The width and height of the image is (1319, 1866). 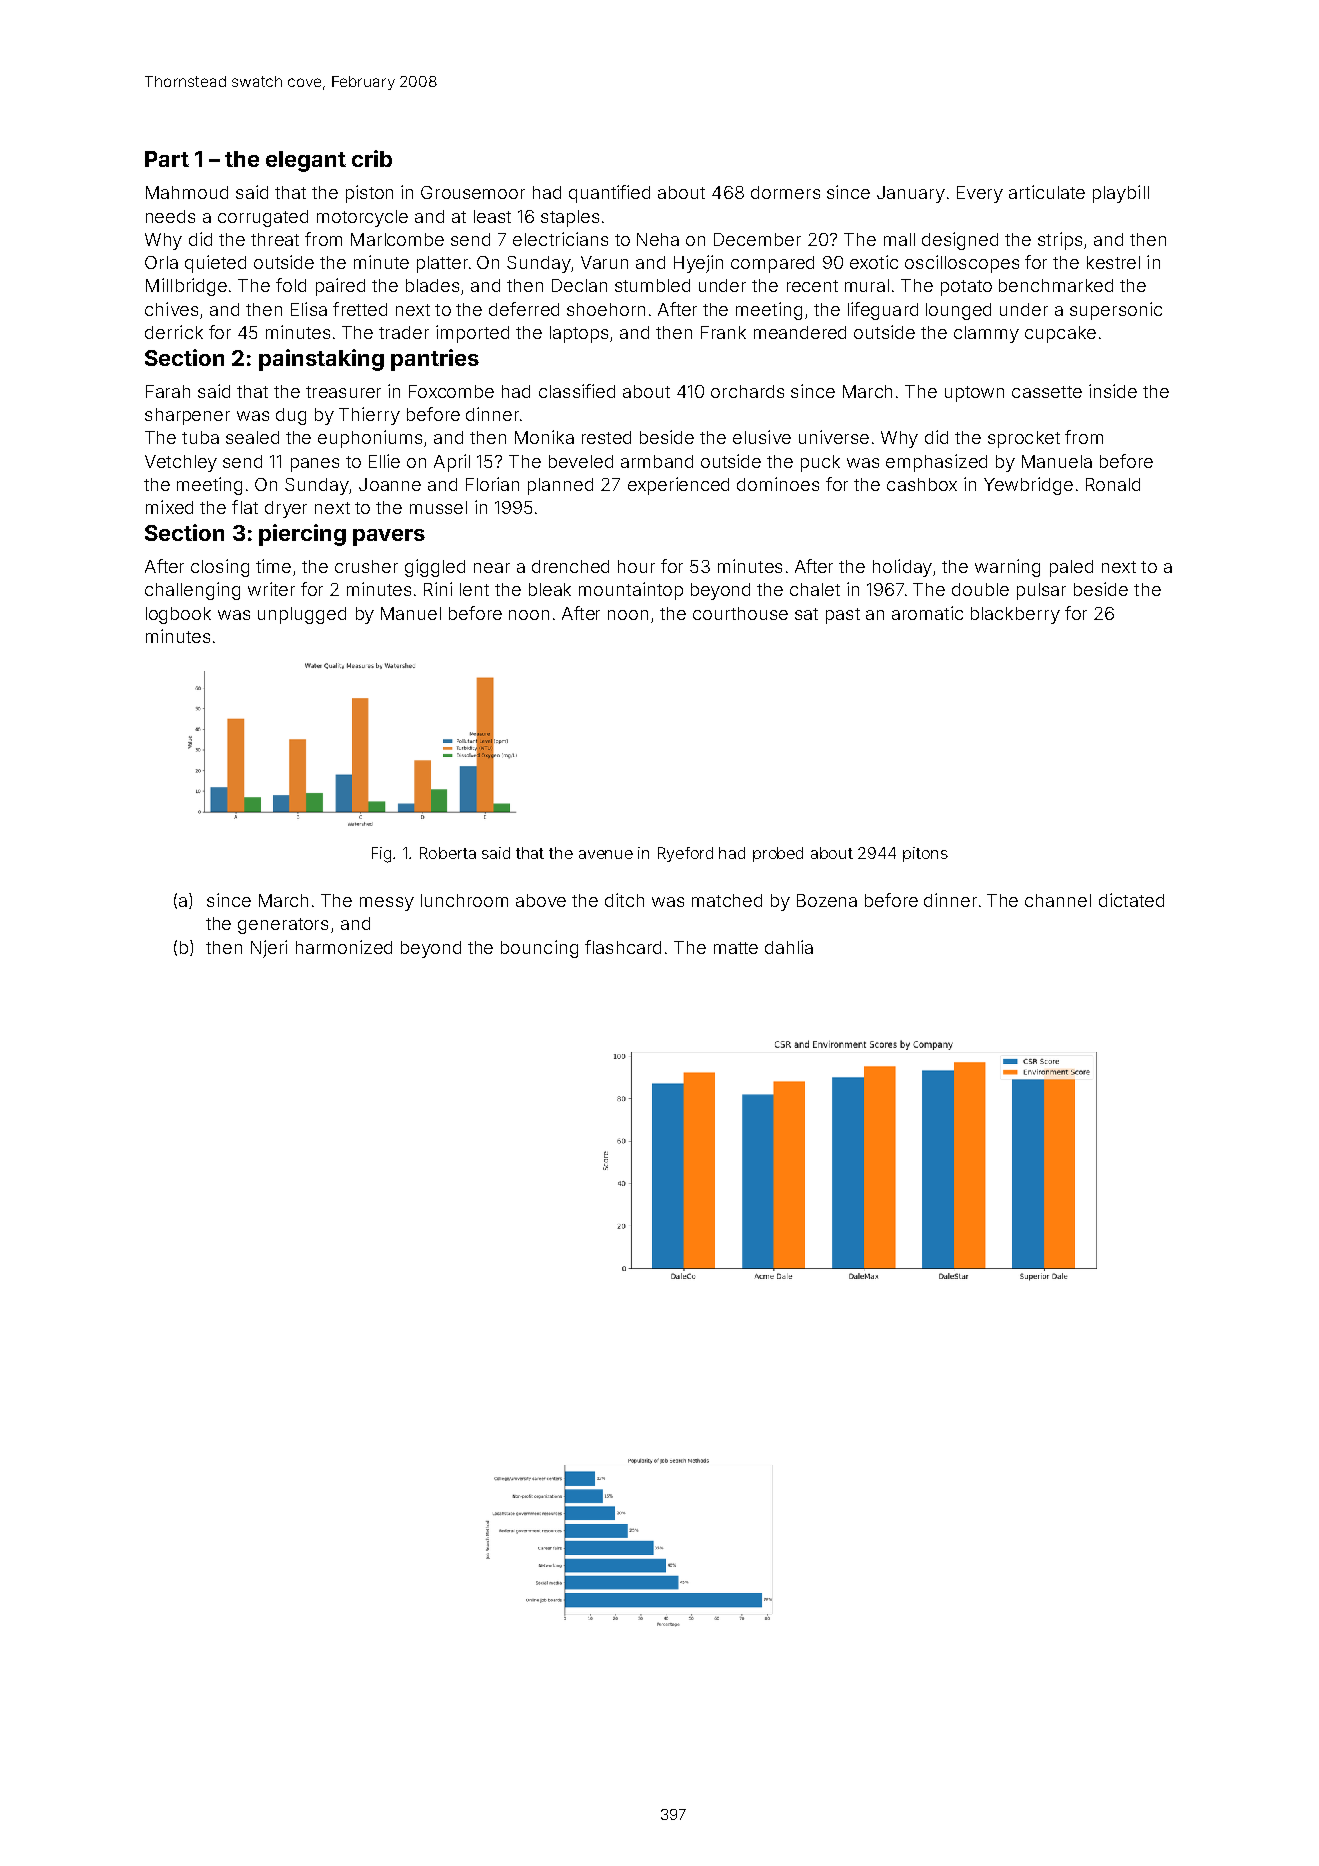 I want to click on Vetchley, so click(x=181, y=463).
